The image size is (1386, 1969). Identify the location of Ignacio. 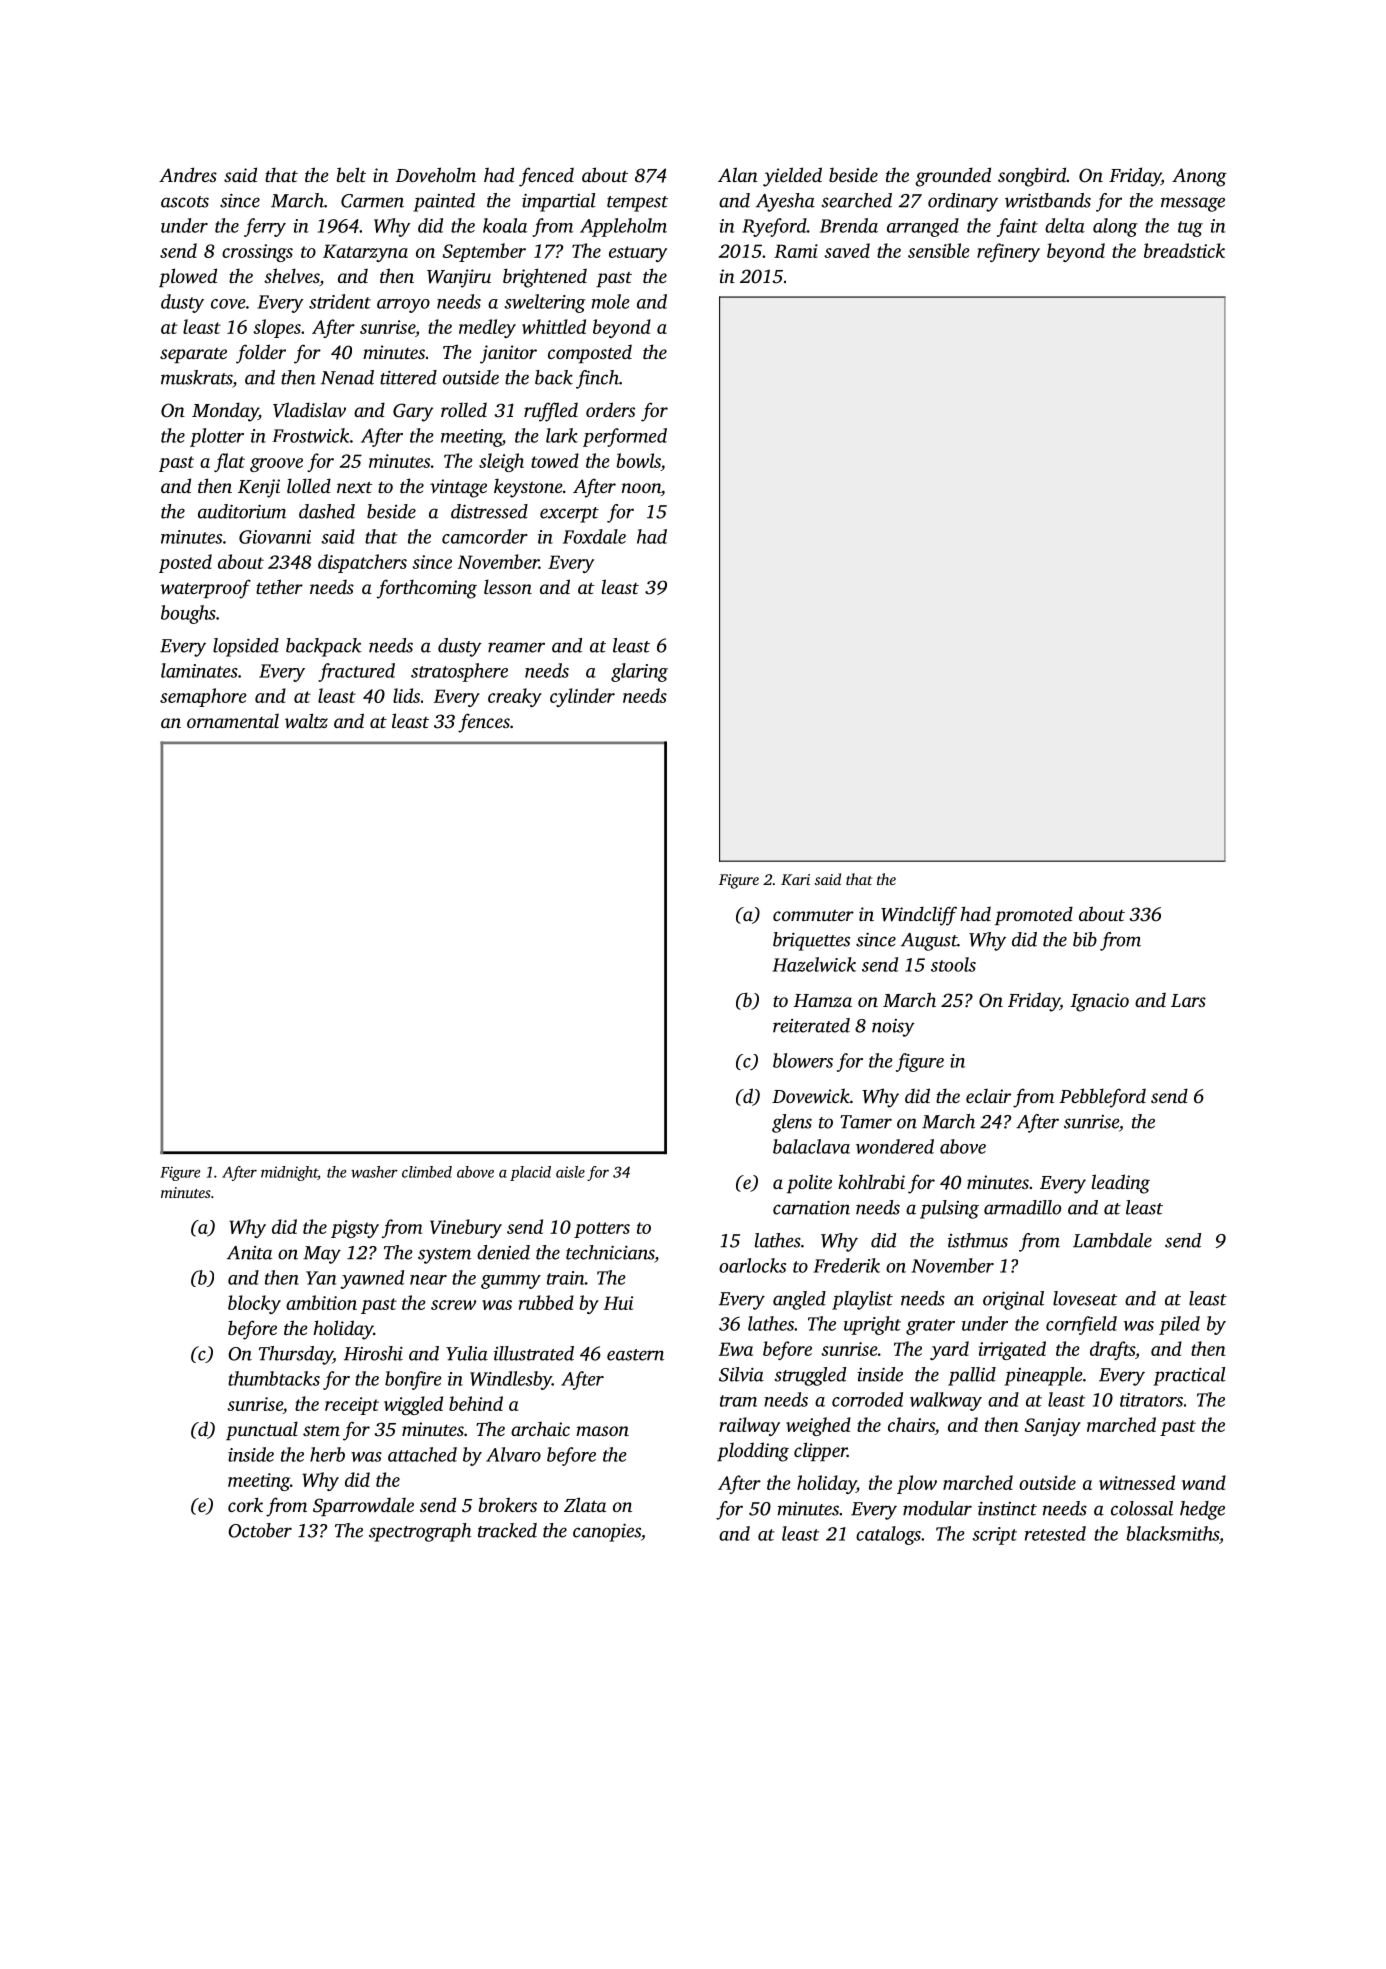
(1100, 1002).
